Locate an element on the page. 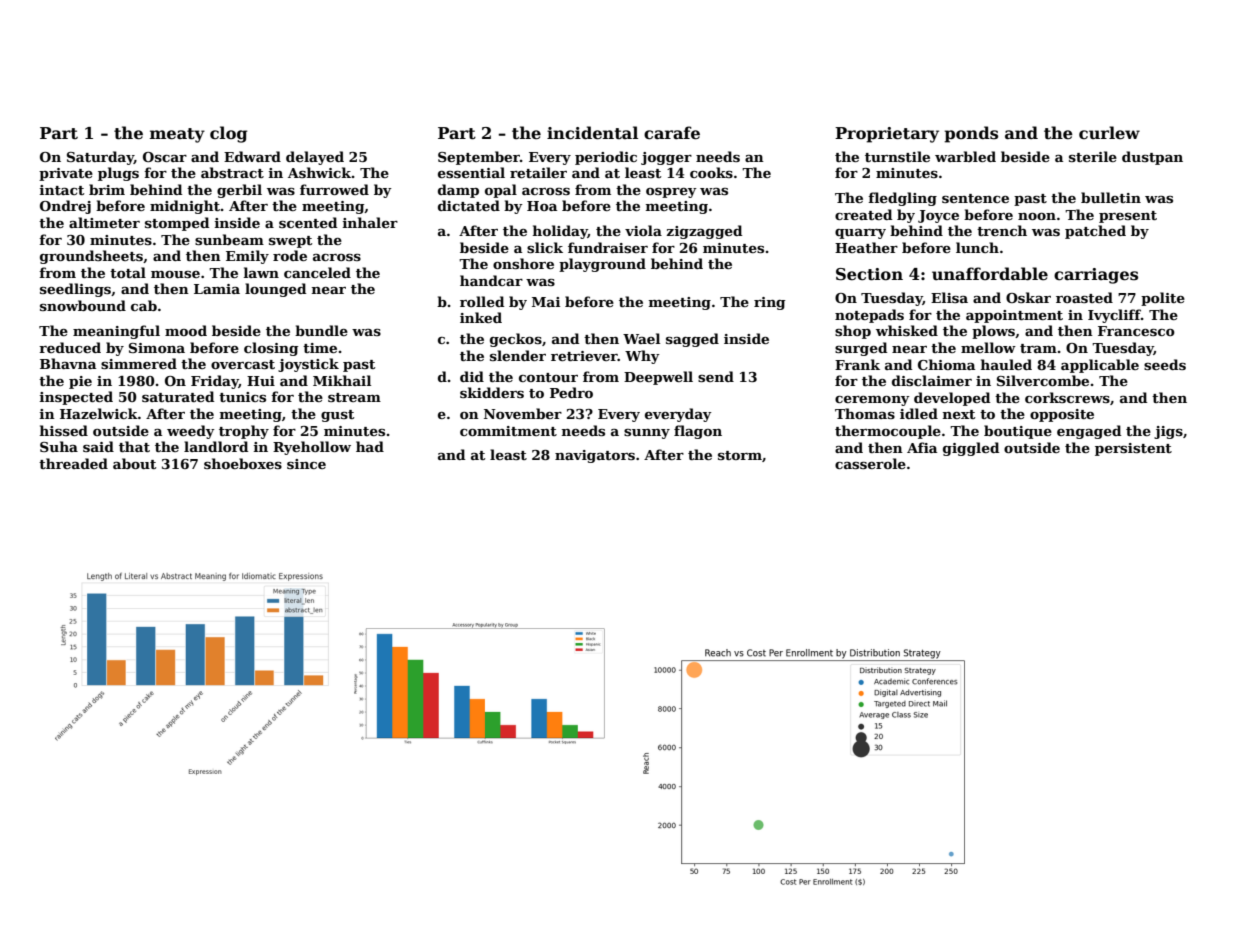 Image resolution: width=1233 pixels, height=952 pixels. clog is located at coordinates (228, 134).
